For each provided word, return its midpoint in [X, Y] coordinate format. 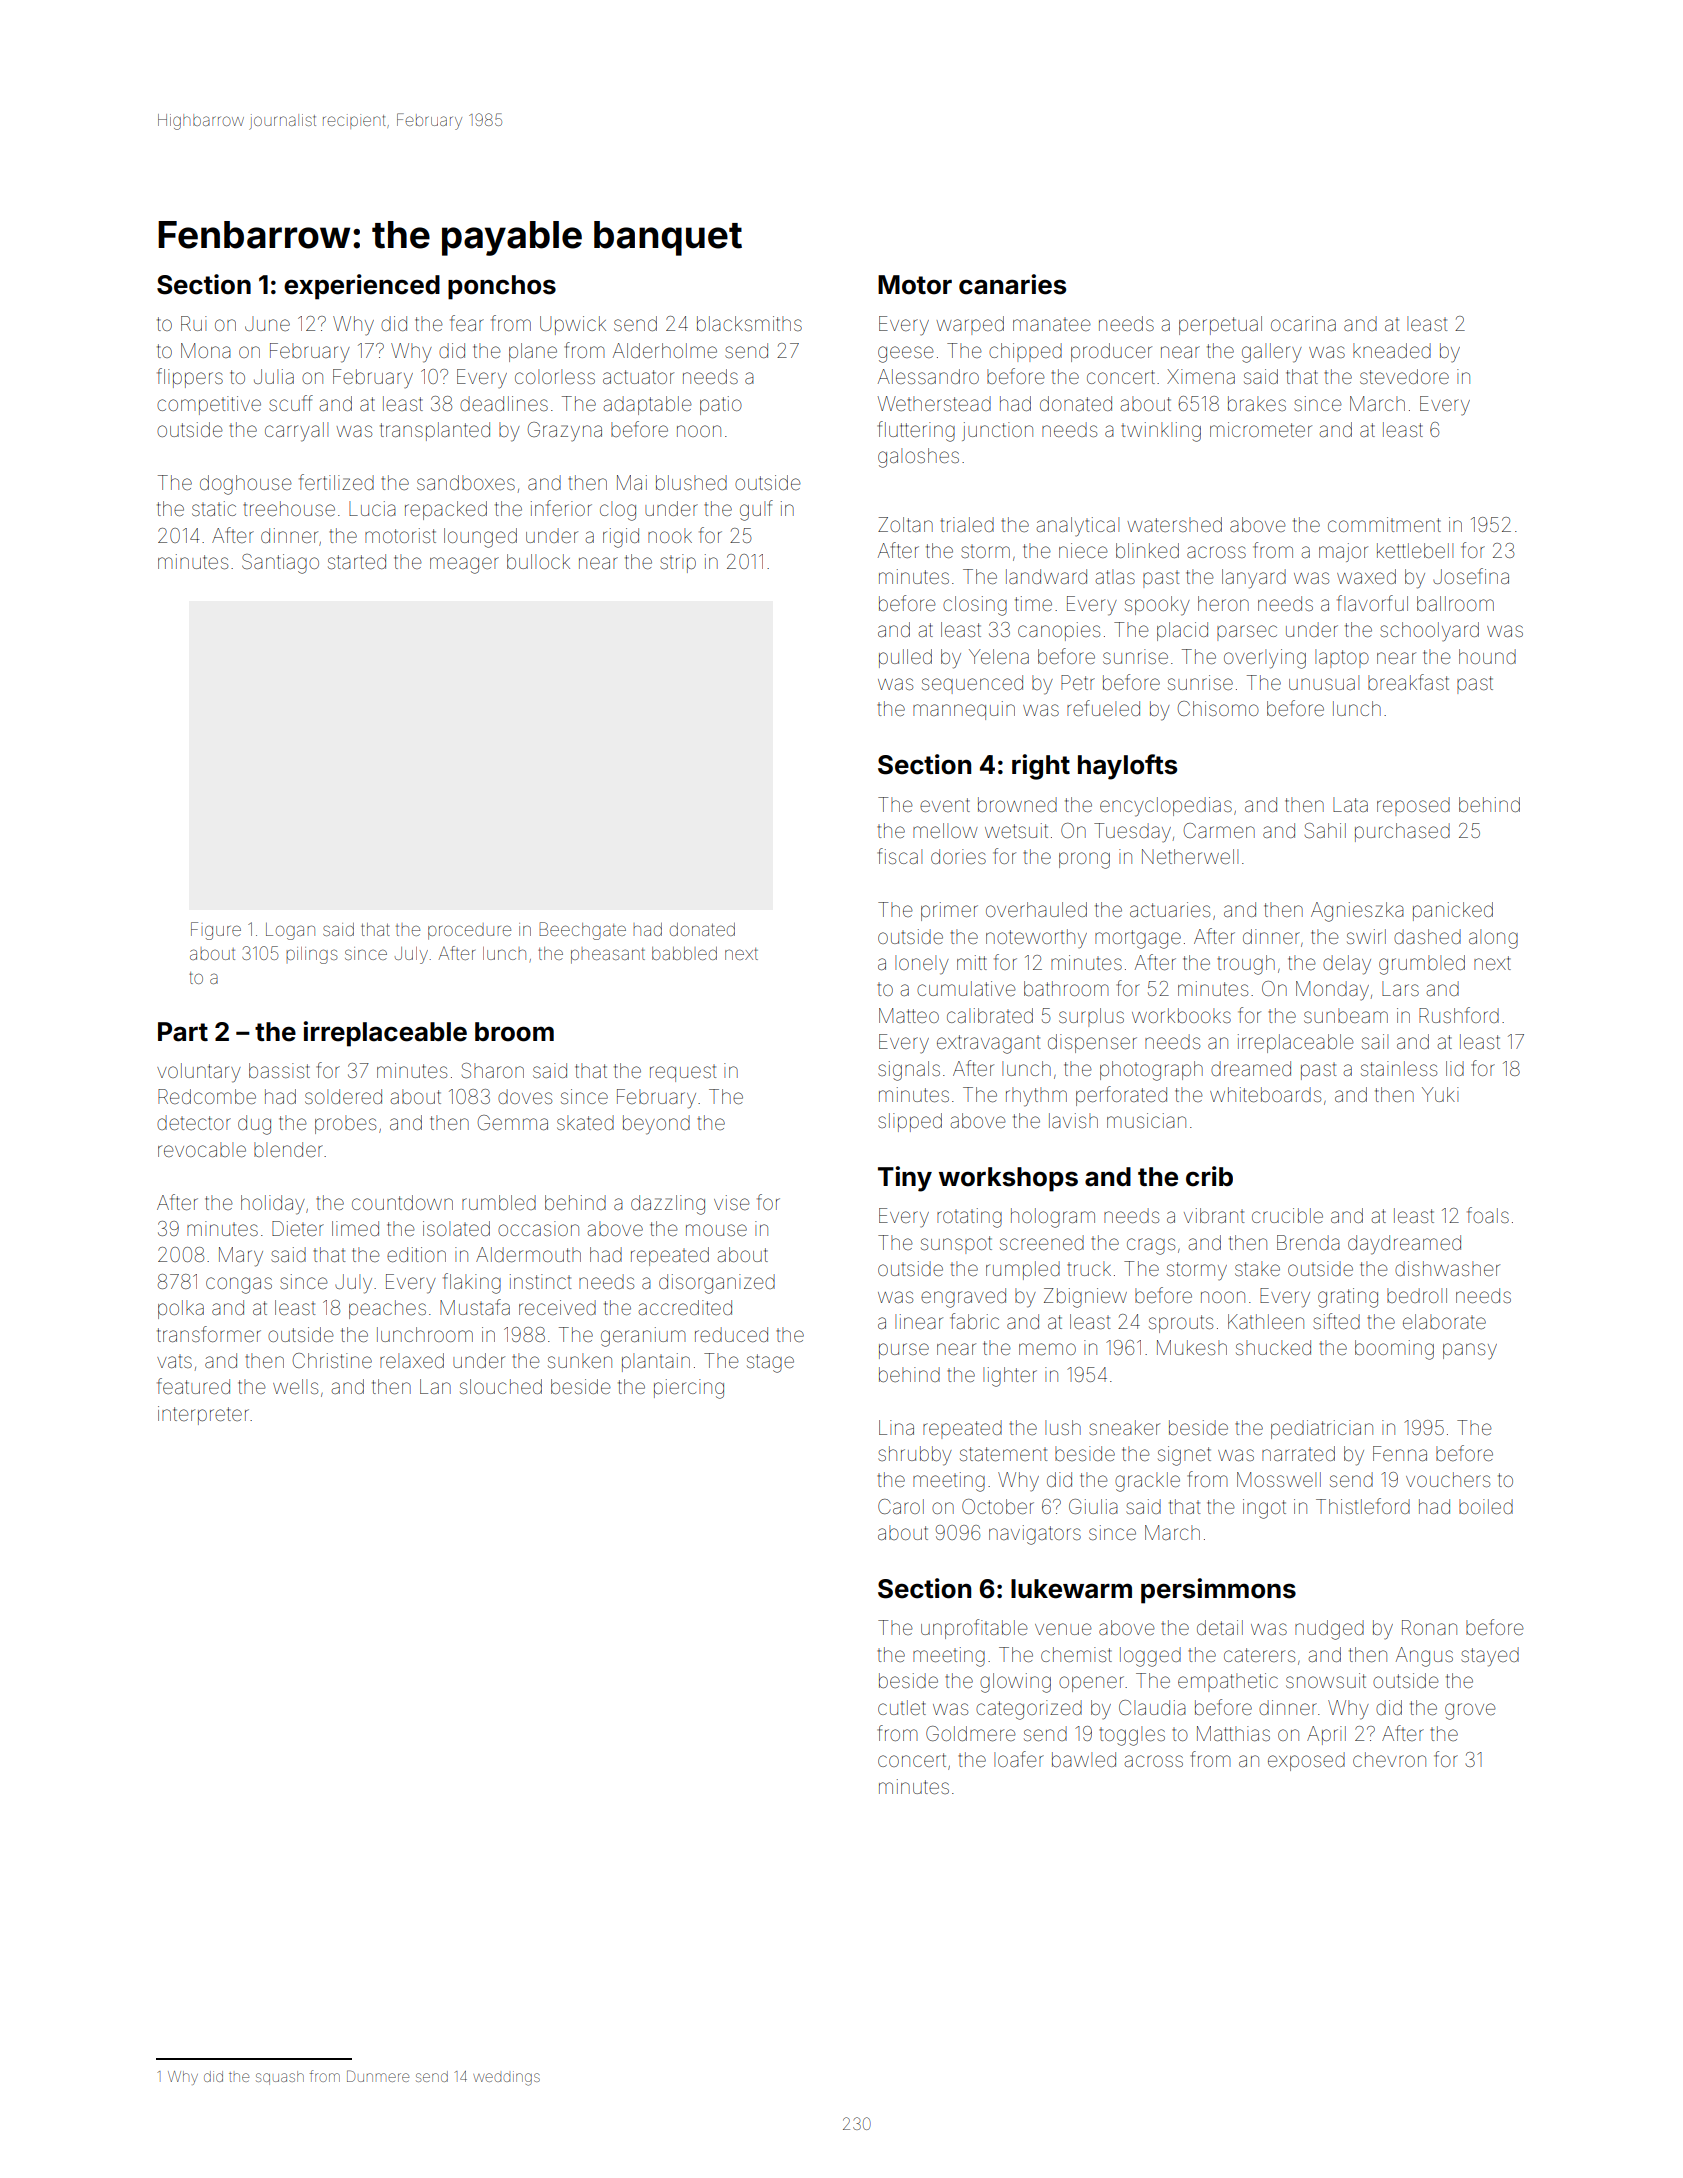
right [1041, 767]
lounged [480, 538]
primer [949, 911]
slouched [501, 1386]
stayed [1490, 1657]
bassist [279, 1070]
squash [280, 2078]
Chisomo [1218, 708]
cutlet [902, 1707]
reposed [1413, 806]
